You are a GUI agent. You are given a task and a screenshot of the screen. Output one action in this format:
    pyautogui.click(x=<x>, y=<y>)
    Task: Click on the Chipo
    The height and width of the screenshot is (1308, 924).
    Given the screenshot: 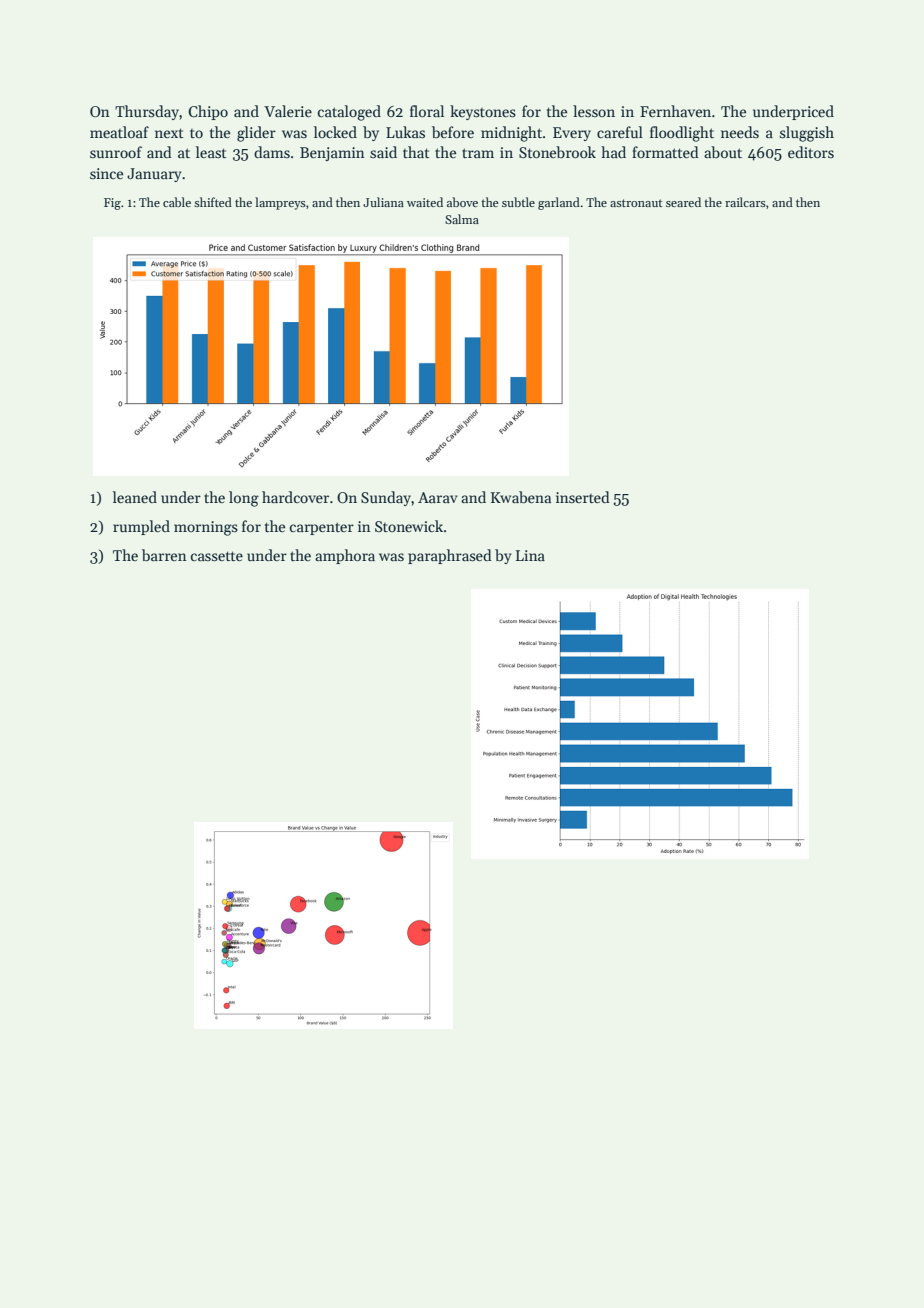 What is the action you would take?
    pyautogui.click(x=208, y=112)
